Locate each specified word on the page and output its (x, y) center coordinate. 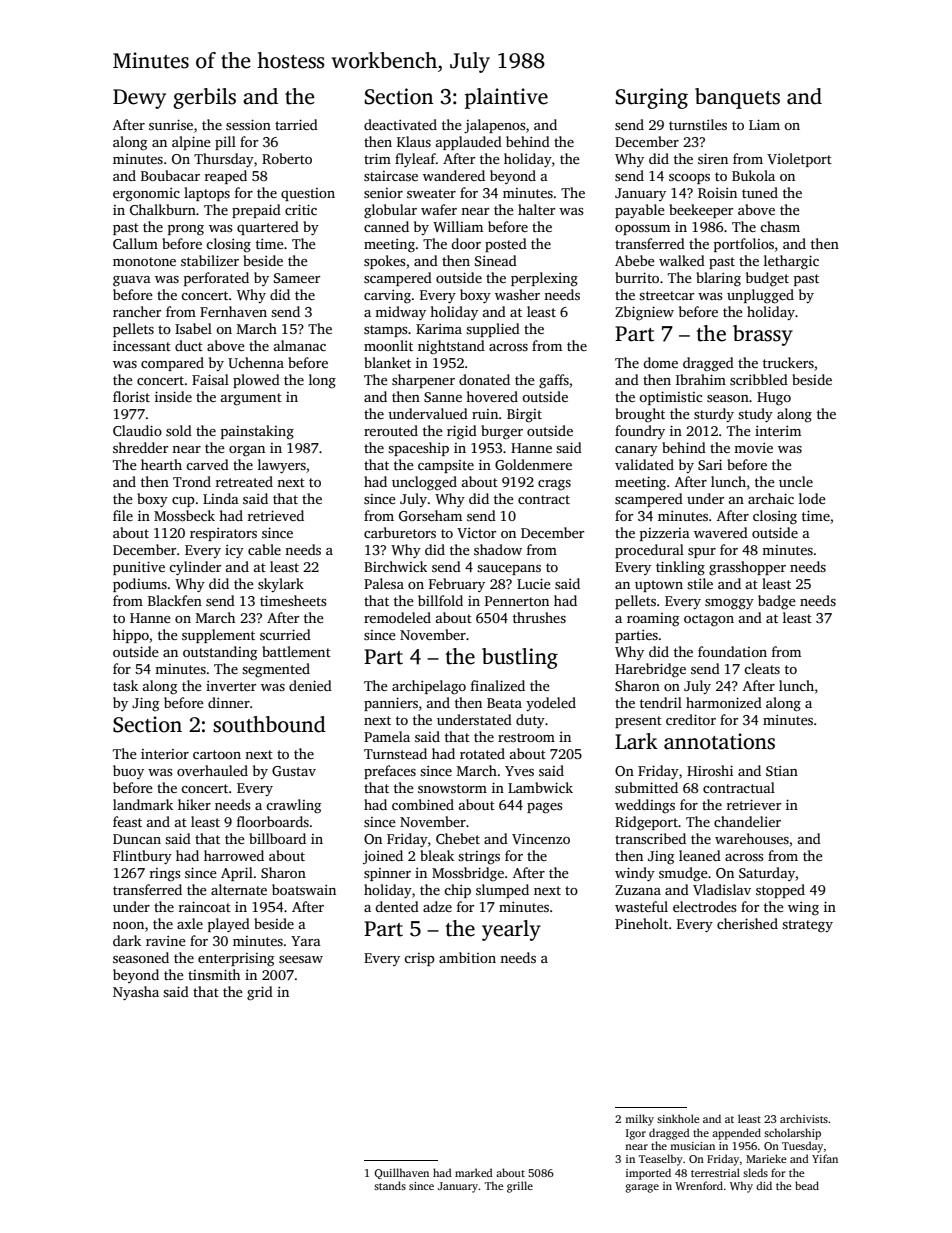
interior (165, 754)
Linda (221, 498)
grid (260, 993)
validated (644, 464)
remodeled (397, 617)
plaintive (506, 98)
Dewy (139, 99)
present (638, 722)
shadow (498, 549)
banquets (737, 98)
